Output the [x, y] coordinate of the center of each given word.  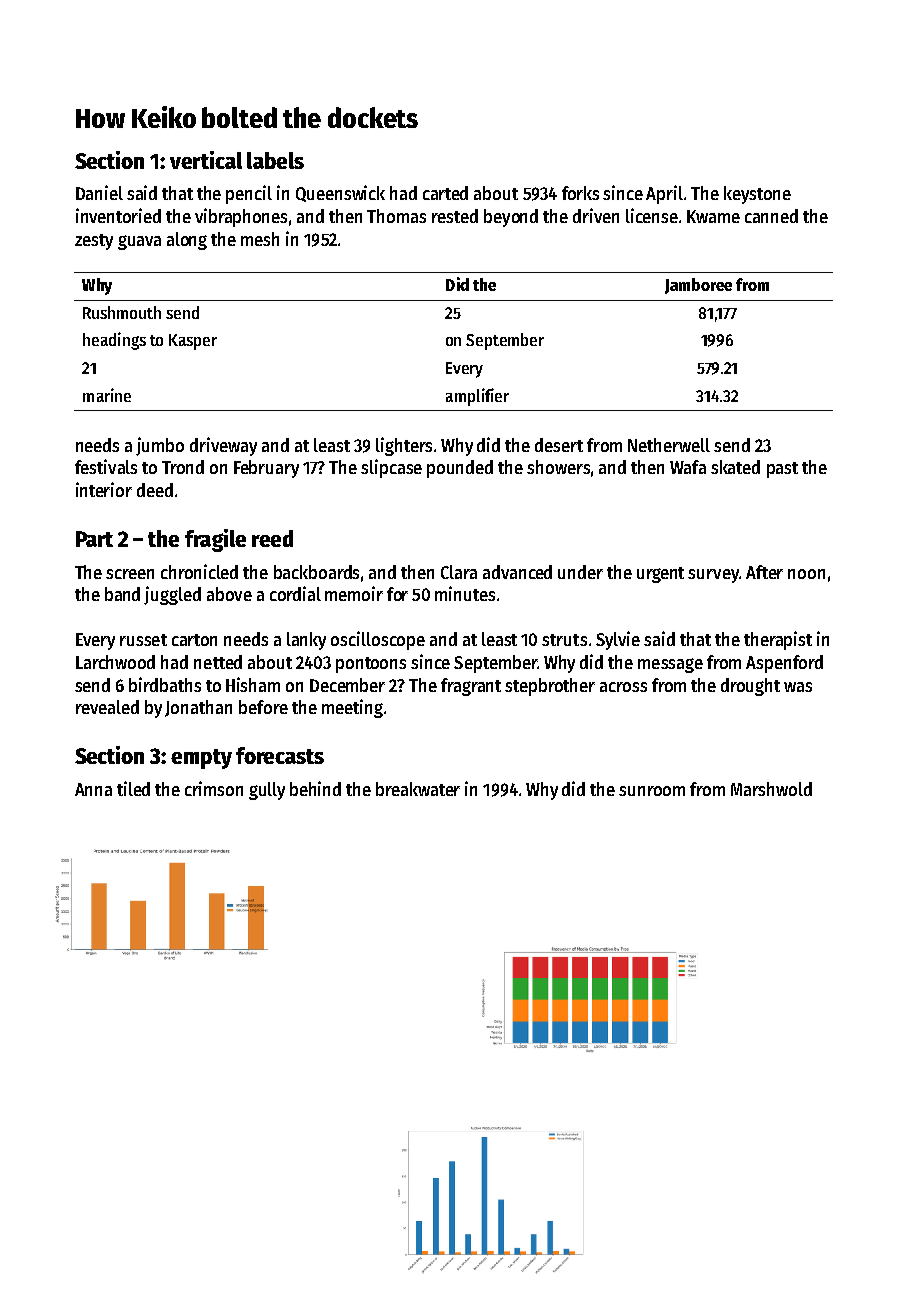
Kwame [713, 216]
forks [580, 193]
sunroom [652, 791]
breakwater [418, 789]
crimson [214, 788]
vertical [206, 160]
